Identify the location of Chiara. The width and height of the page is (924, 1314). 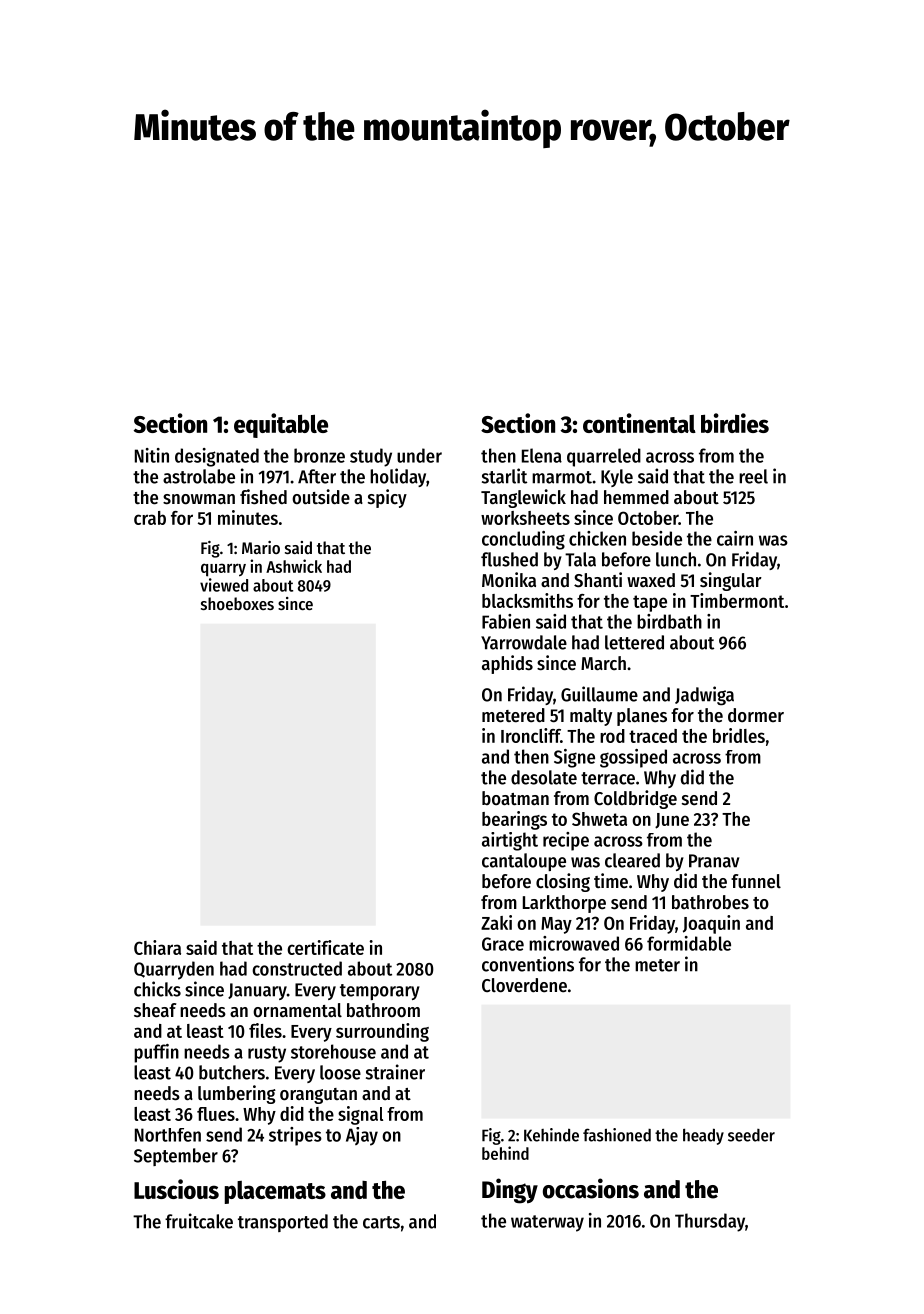
(157, 947).
